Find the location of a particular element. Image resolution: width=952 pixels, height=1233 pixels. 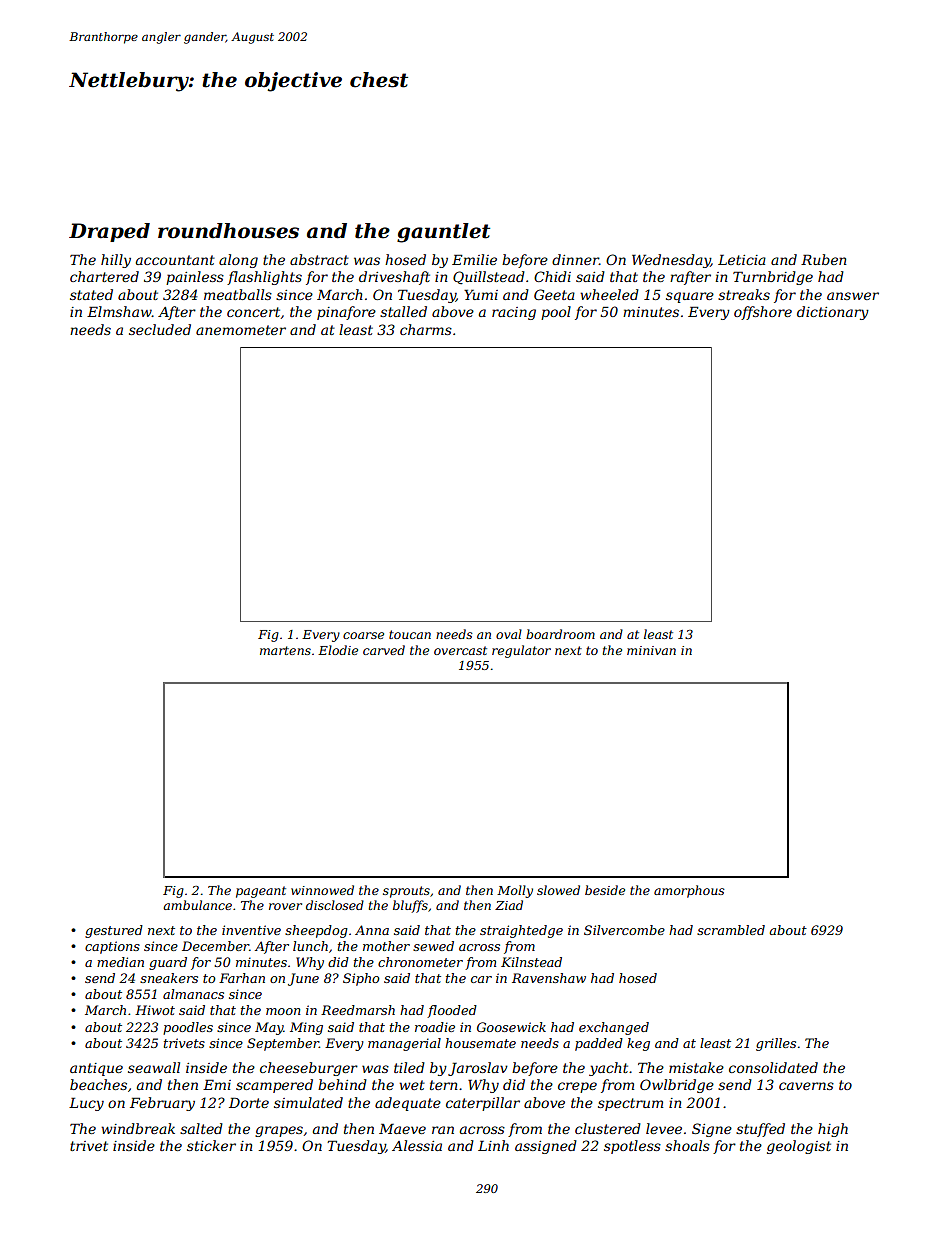

Elmshaw is located at coordinates (119, 311).
